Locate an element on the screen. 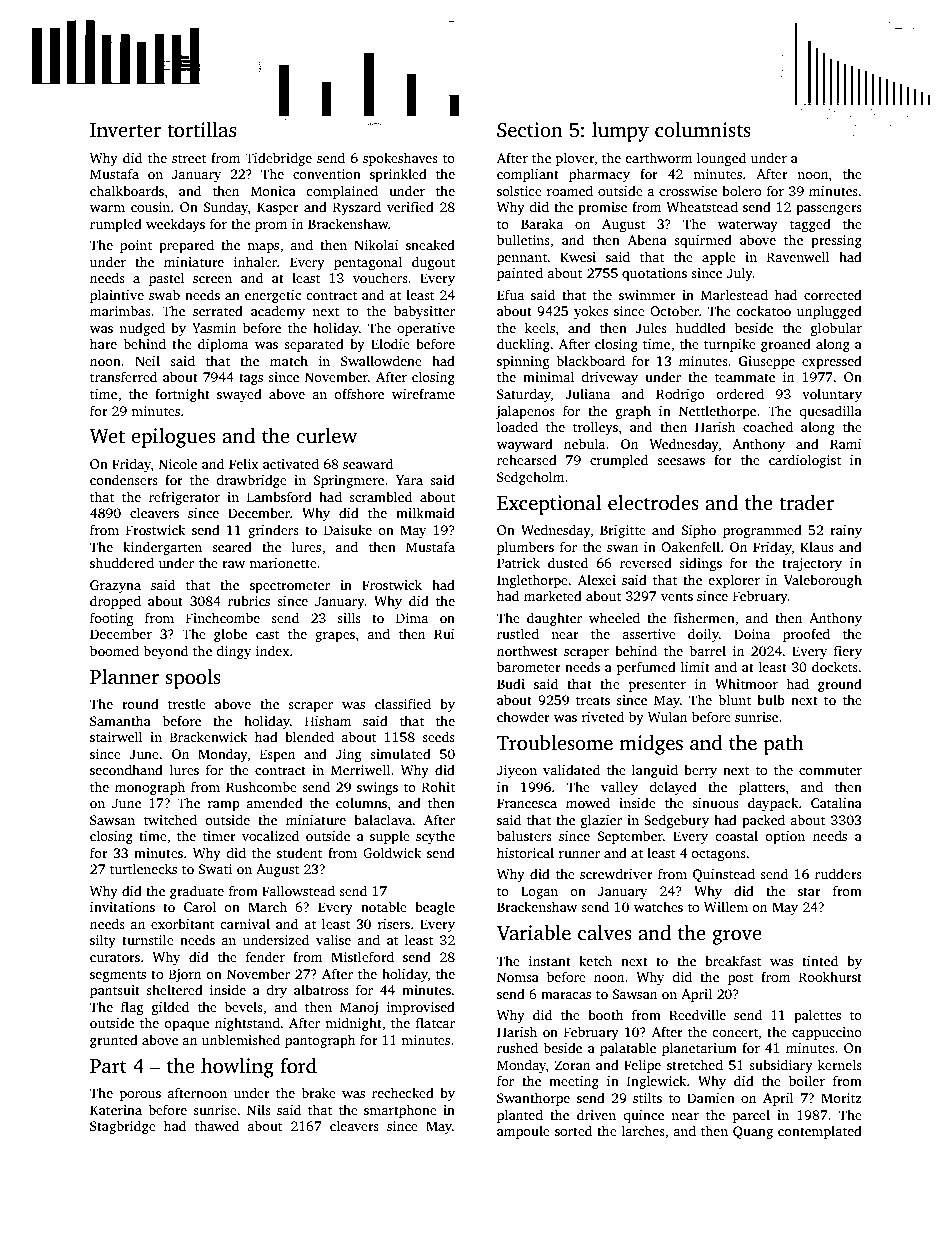  Nettlethorpe is located at coordinates (717, 412).
